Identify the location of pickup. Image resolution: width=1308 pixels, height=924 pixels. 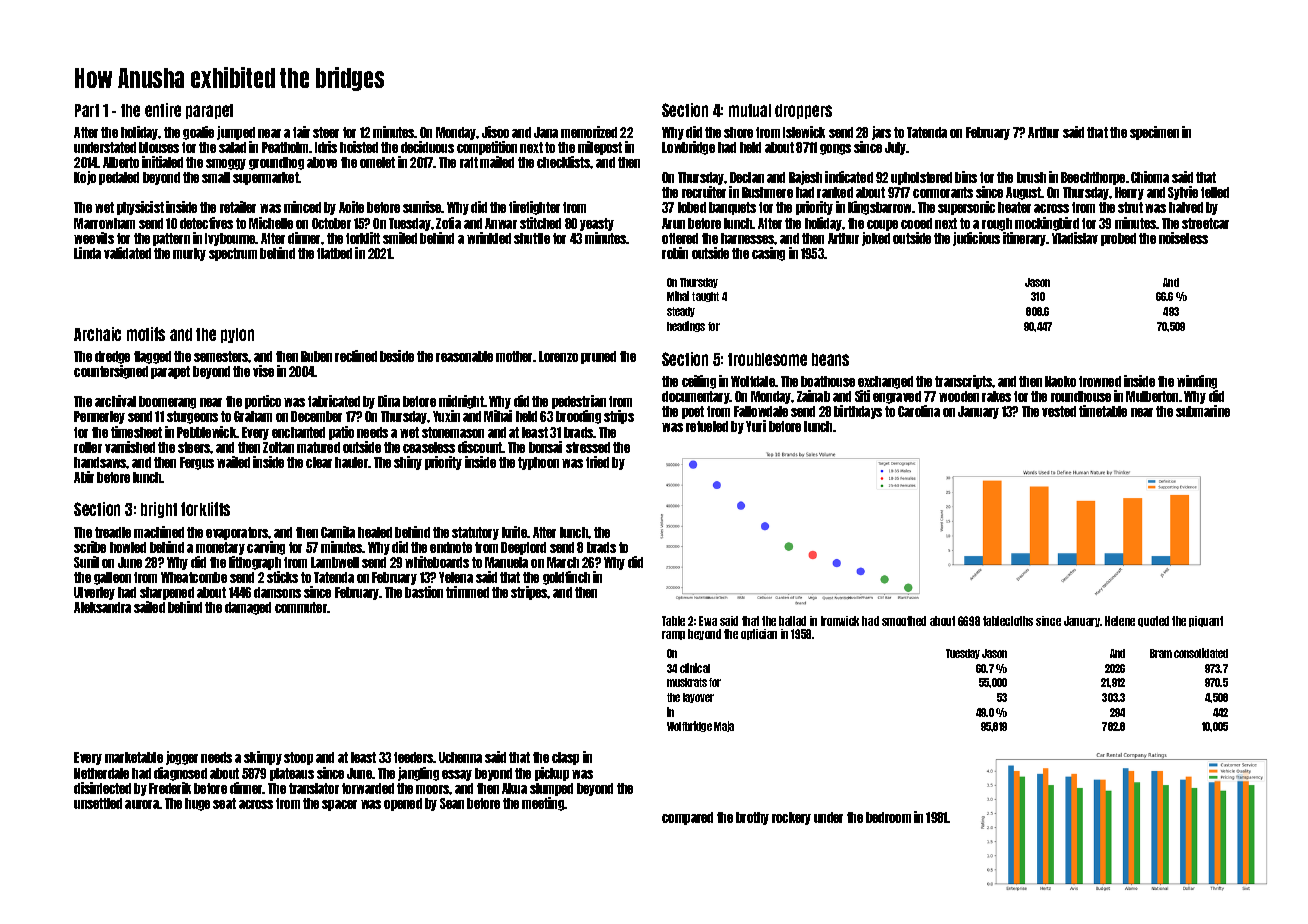
(552, 774).
